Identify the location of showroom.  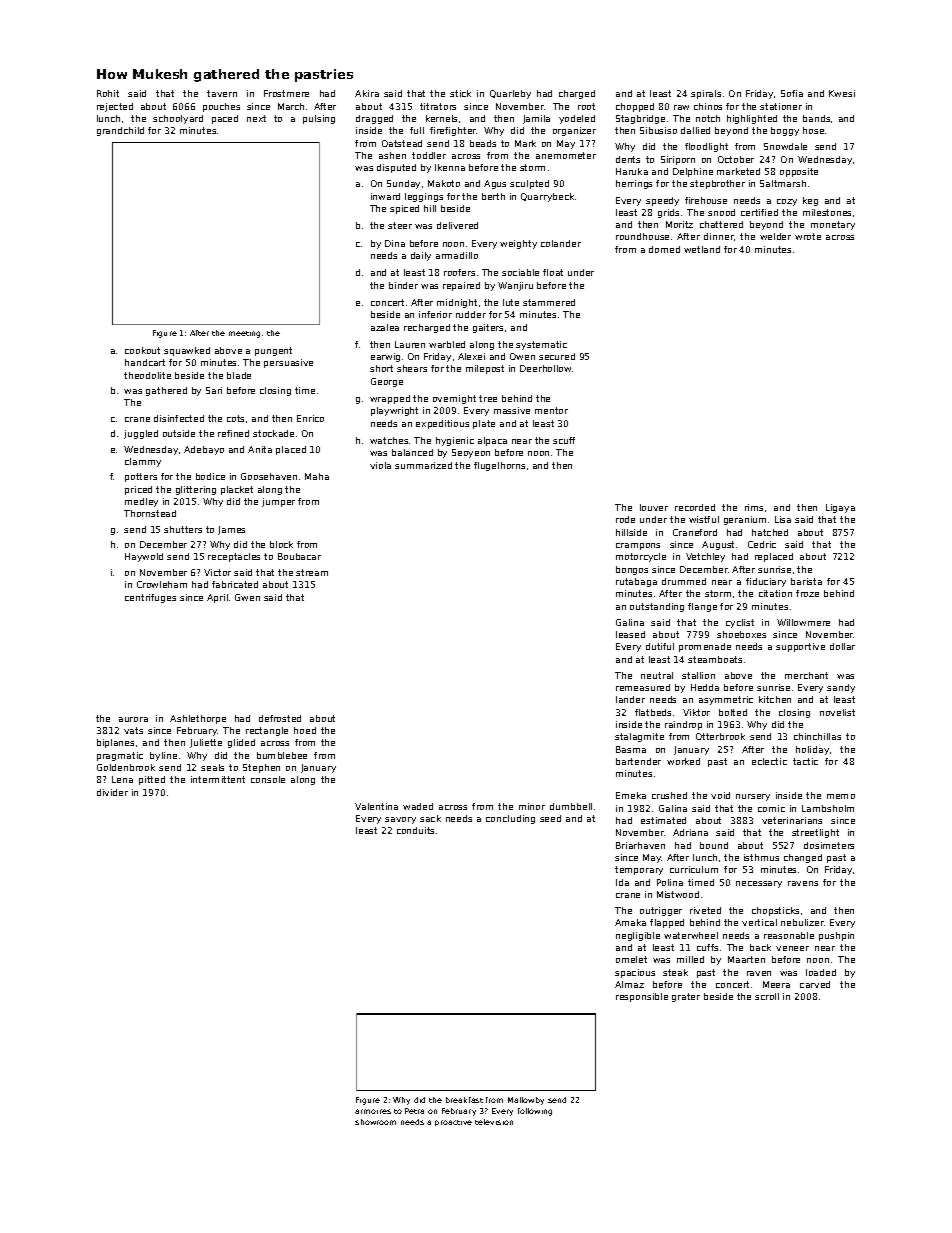
(375, 1122).
